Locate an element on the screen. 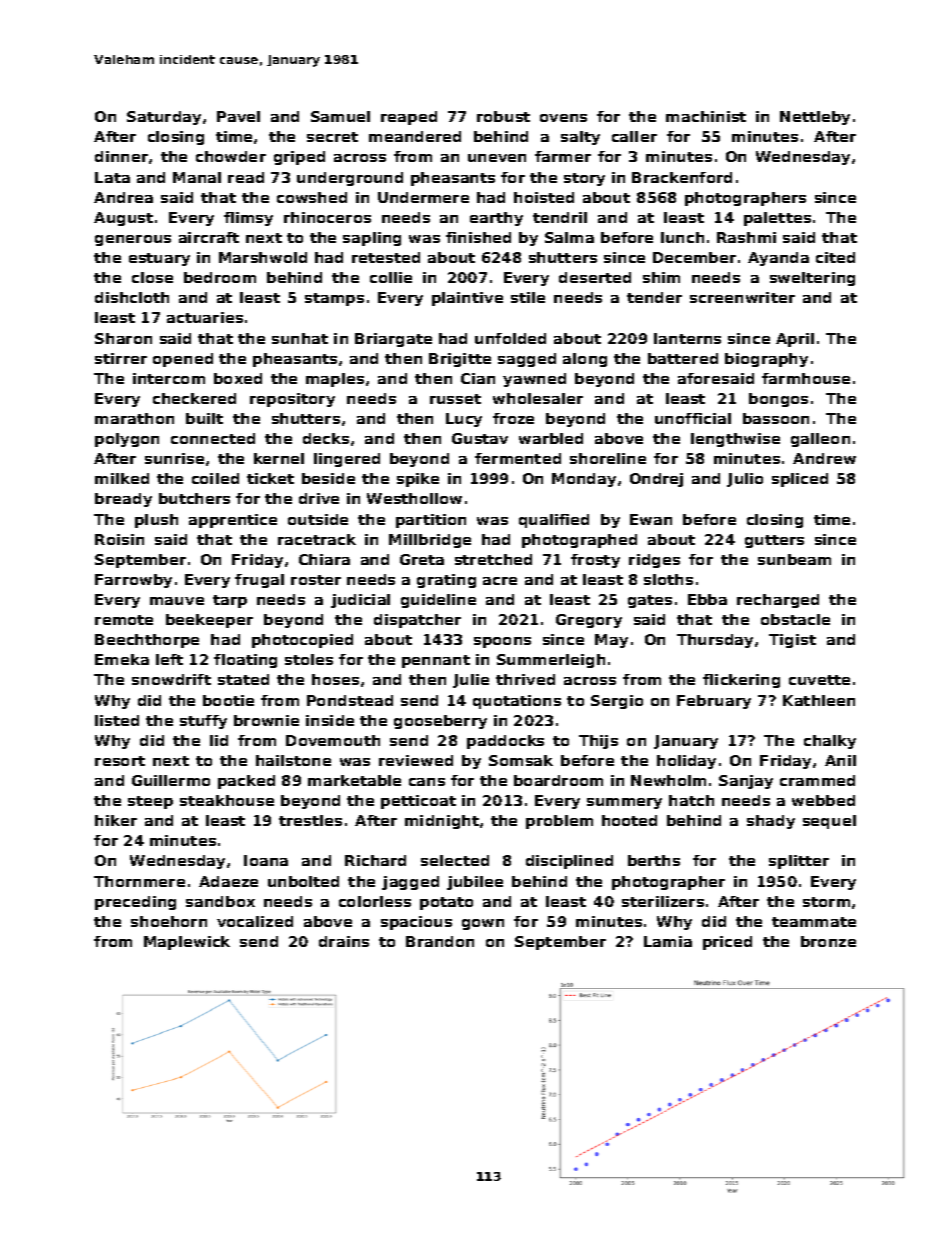  frosty is located at coordinates (595, 561).
